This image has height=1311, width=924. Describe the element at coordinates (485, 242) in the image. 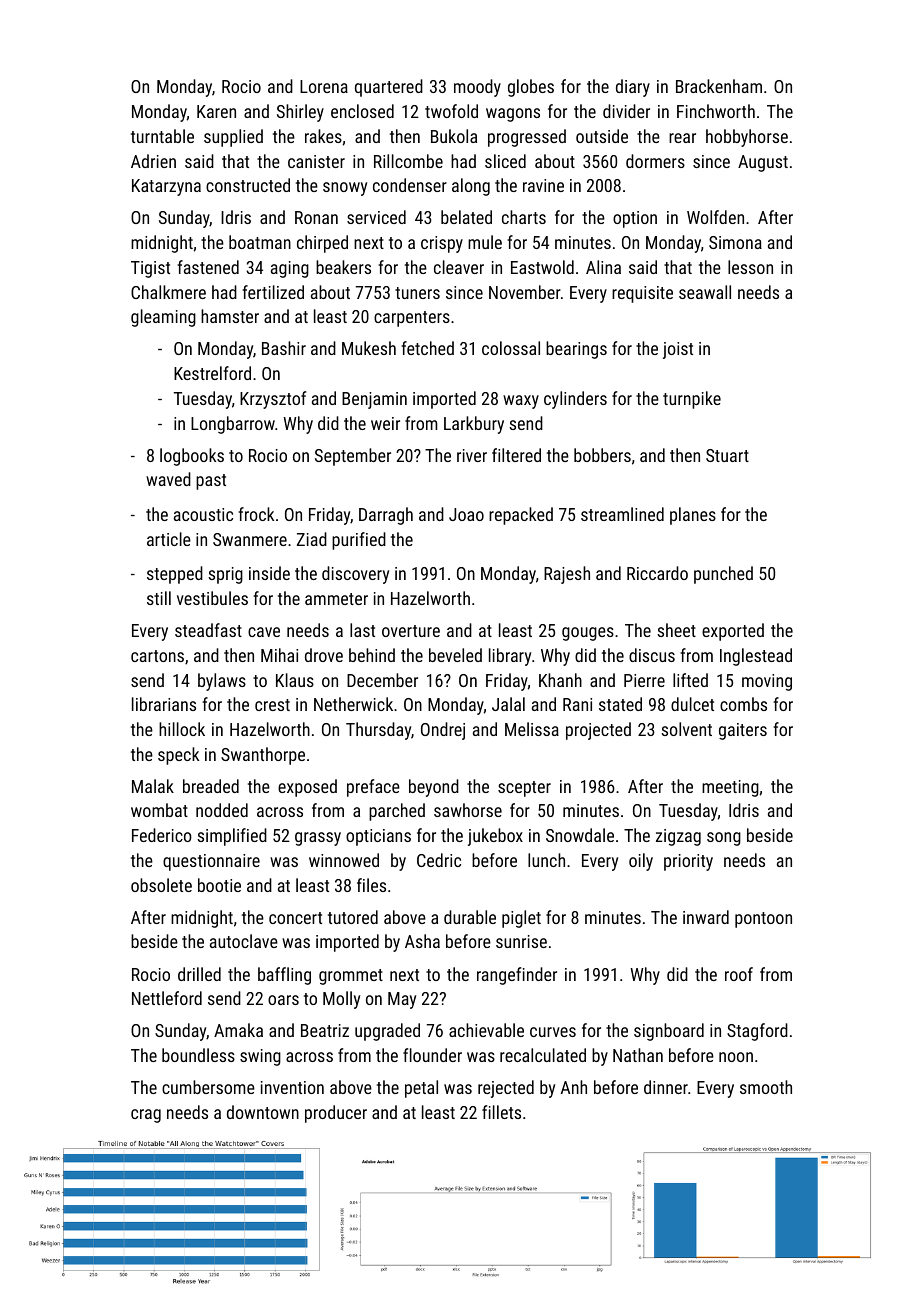

I see `mule` at that location.
